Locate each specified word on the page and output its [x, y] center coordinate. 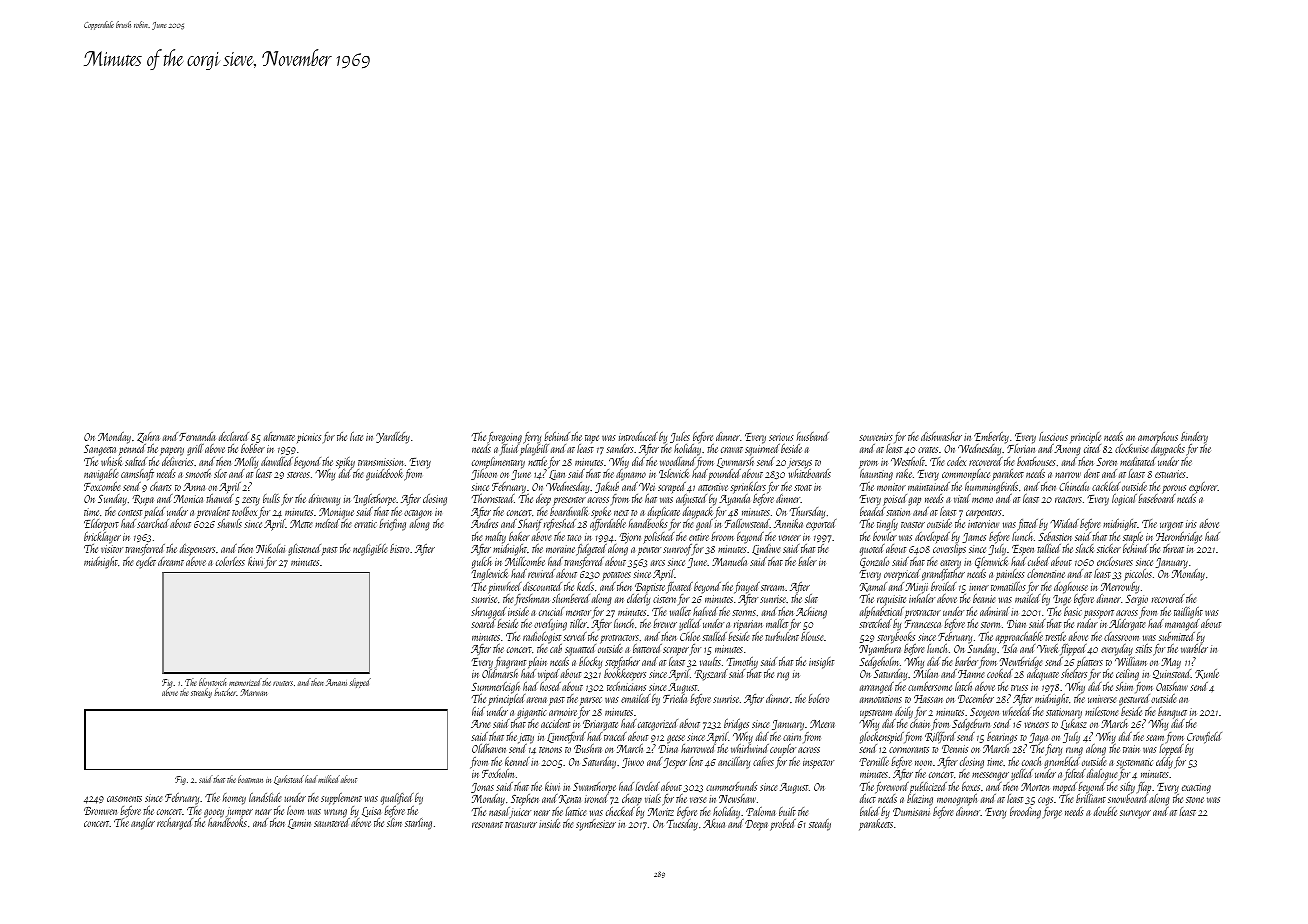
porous [1174, 489]
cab [556, 648]
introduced [638, 436]
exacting [1196, 788]
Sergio [1137, 600]
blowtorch [212, 682]
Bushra [588, 748]
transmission [380, 462]
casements [124, 799]
